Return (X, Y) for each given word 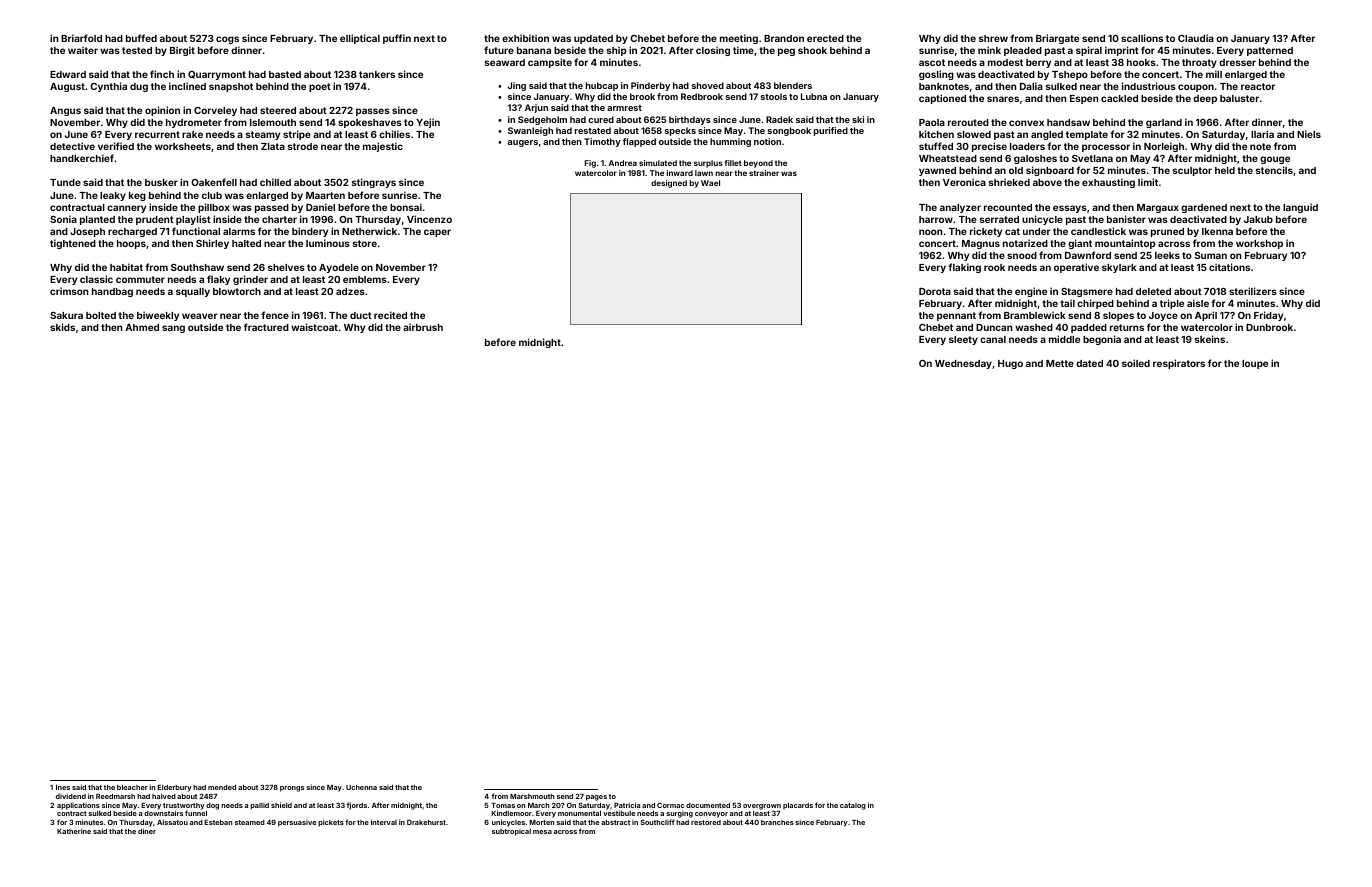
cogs (227, 40)
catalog (853, 806)
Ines (63, 787)
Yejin (428, 123)
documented (708, 805)
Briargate (1057, 39)
